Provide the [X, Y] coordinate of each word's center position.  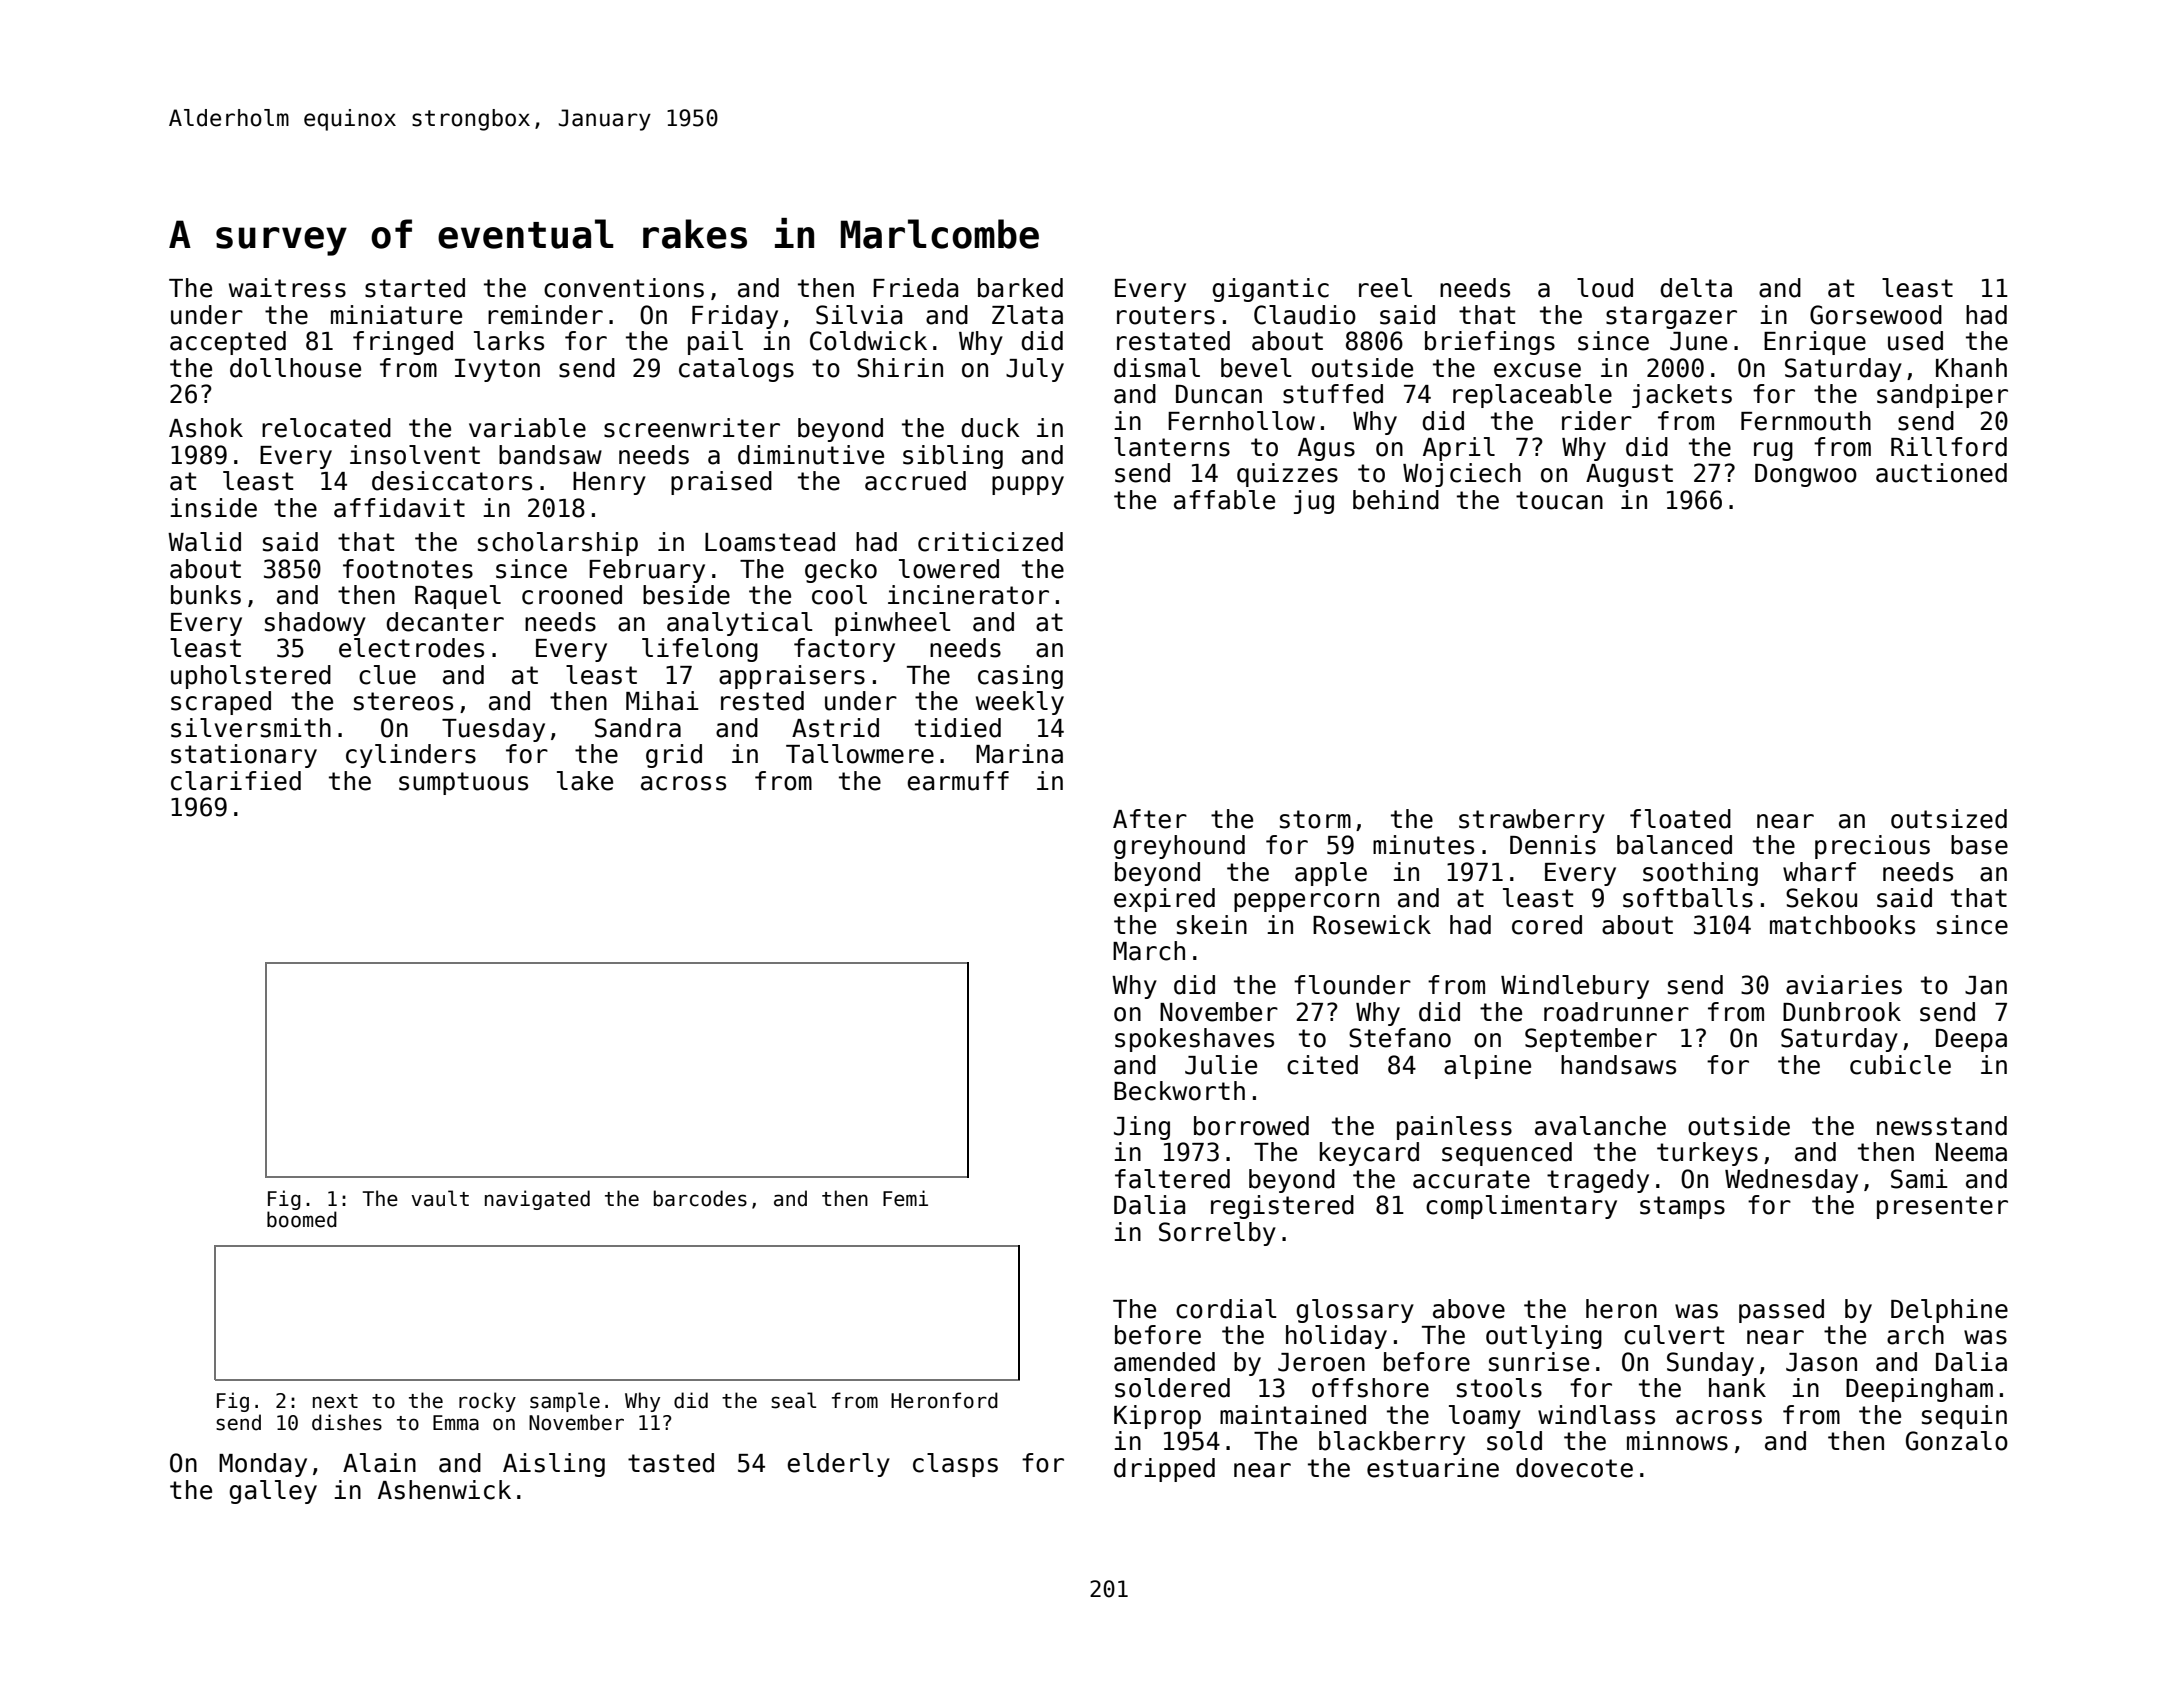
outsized [1949, 819]
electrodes [411, 648]
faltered [1172, 1179]
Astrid [835, 728]
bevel [1256, 368]
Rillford [1949, 447]
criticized [990, 542]
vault [440, 1198]
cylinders [411, 756]
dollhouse [295, 368]
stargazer [1671, 317]
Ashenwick [444, 1490]
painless [1454, 1128]
